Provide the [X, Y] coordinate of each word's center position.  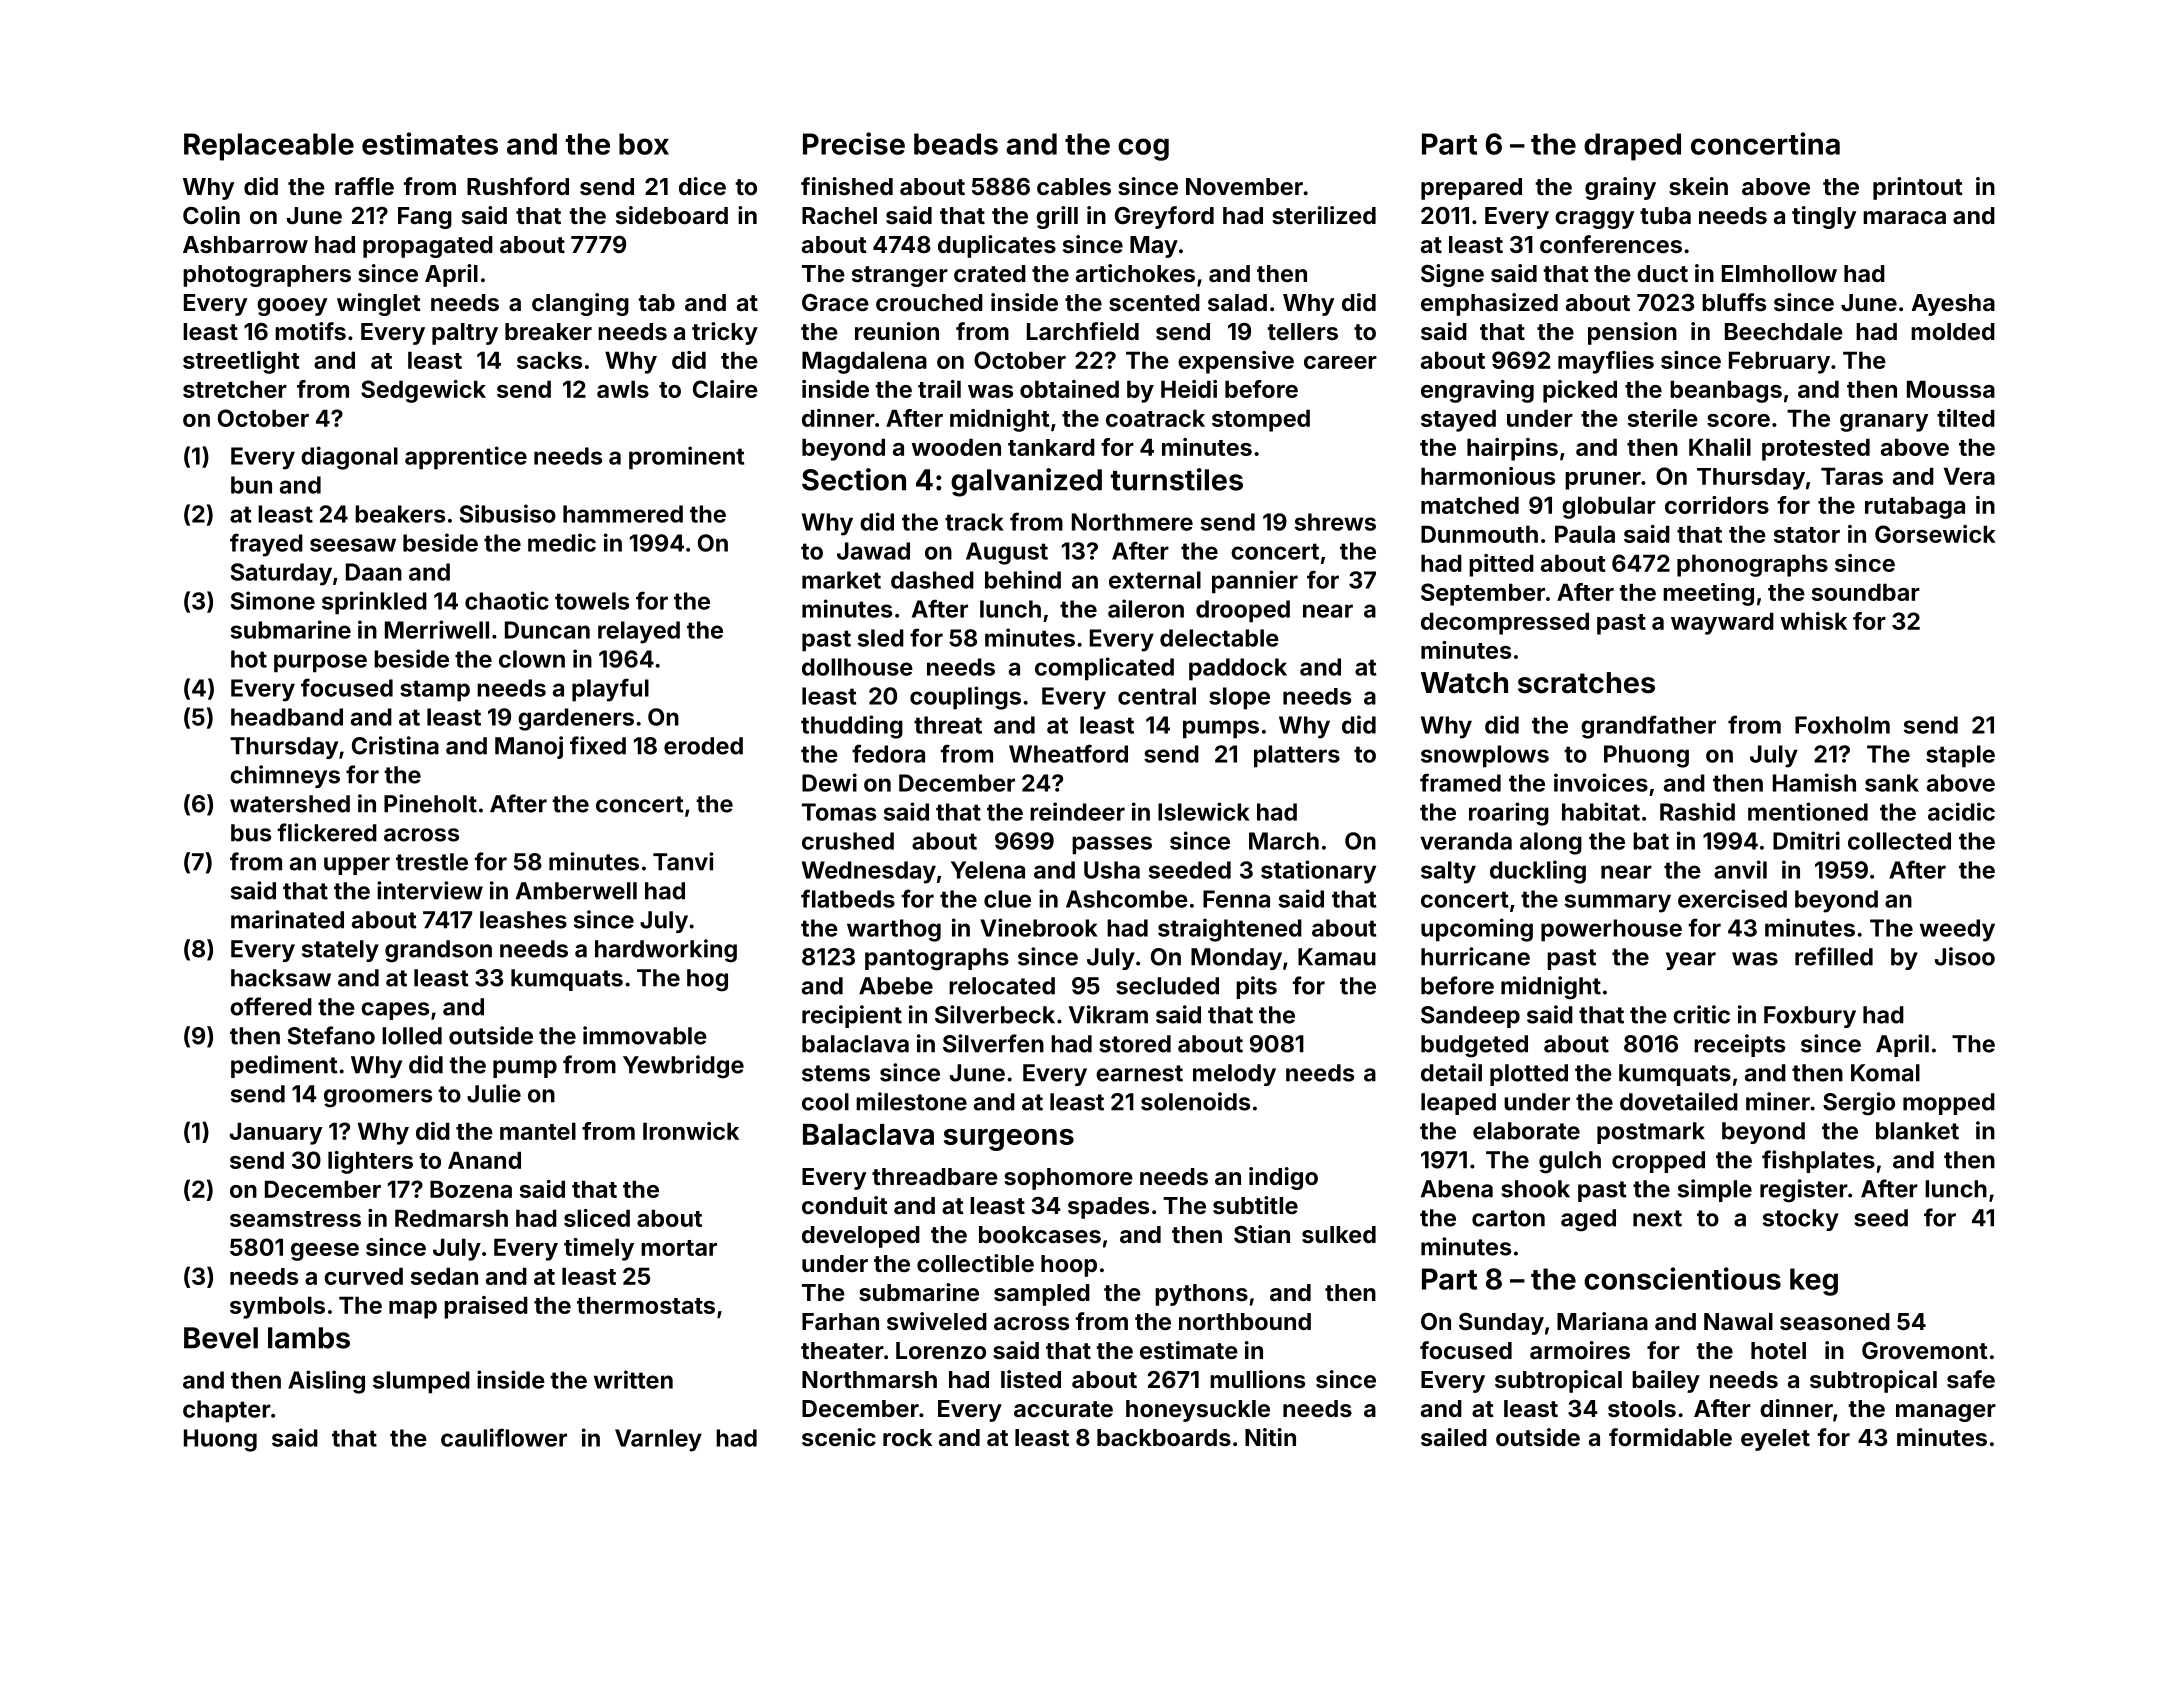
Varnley [658, 1440]
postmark [1651, 1133]
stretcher [235, 389]
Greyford [1164, 217]
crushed [848, 841]
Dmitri [1806, 840]
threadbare [935, 1176]
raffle [364, 186]
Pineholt [430, 803]
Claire [725, 389]
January [276, 1133]
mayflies [1606, 362]
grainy [1620, 188]
